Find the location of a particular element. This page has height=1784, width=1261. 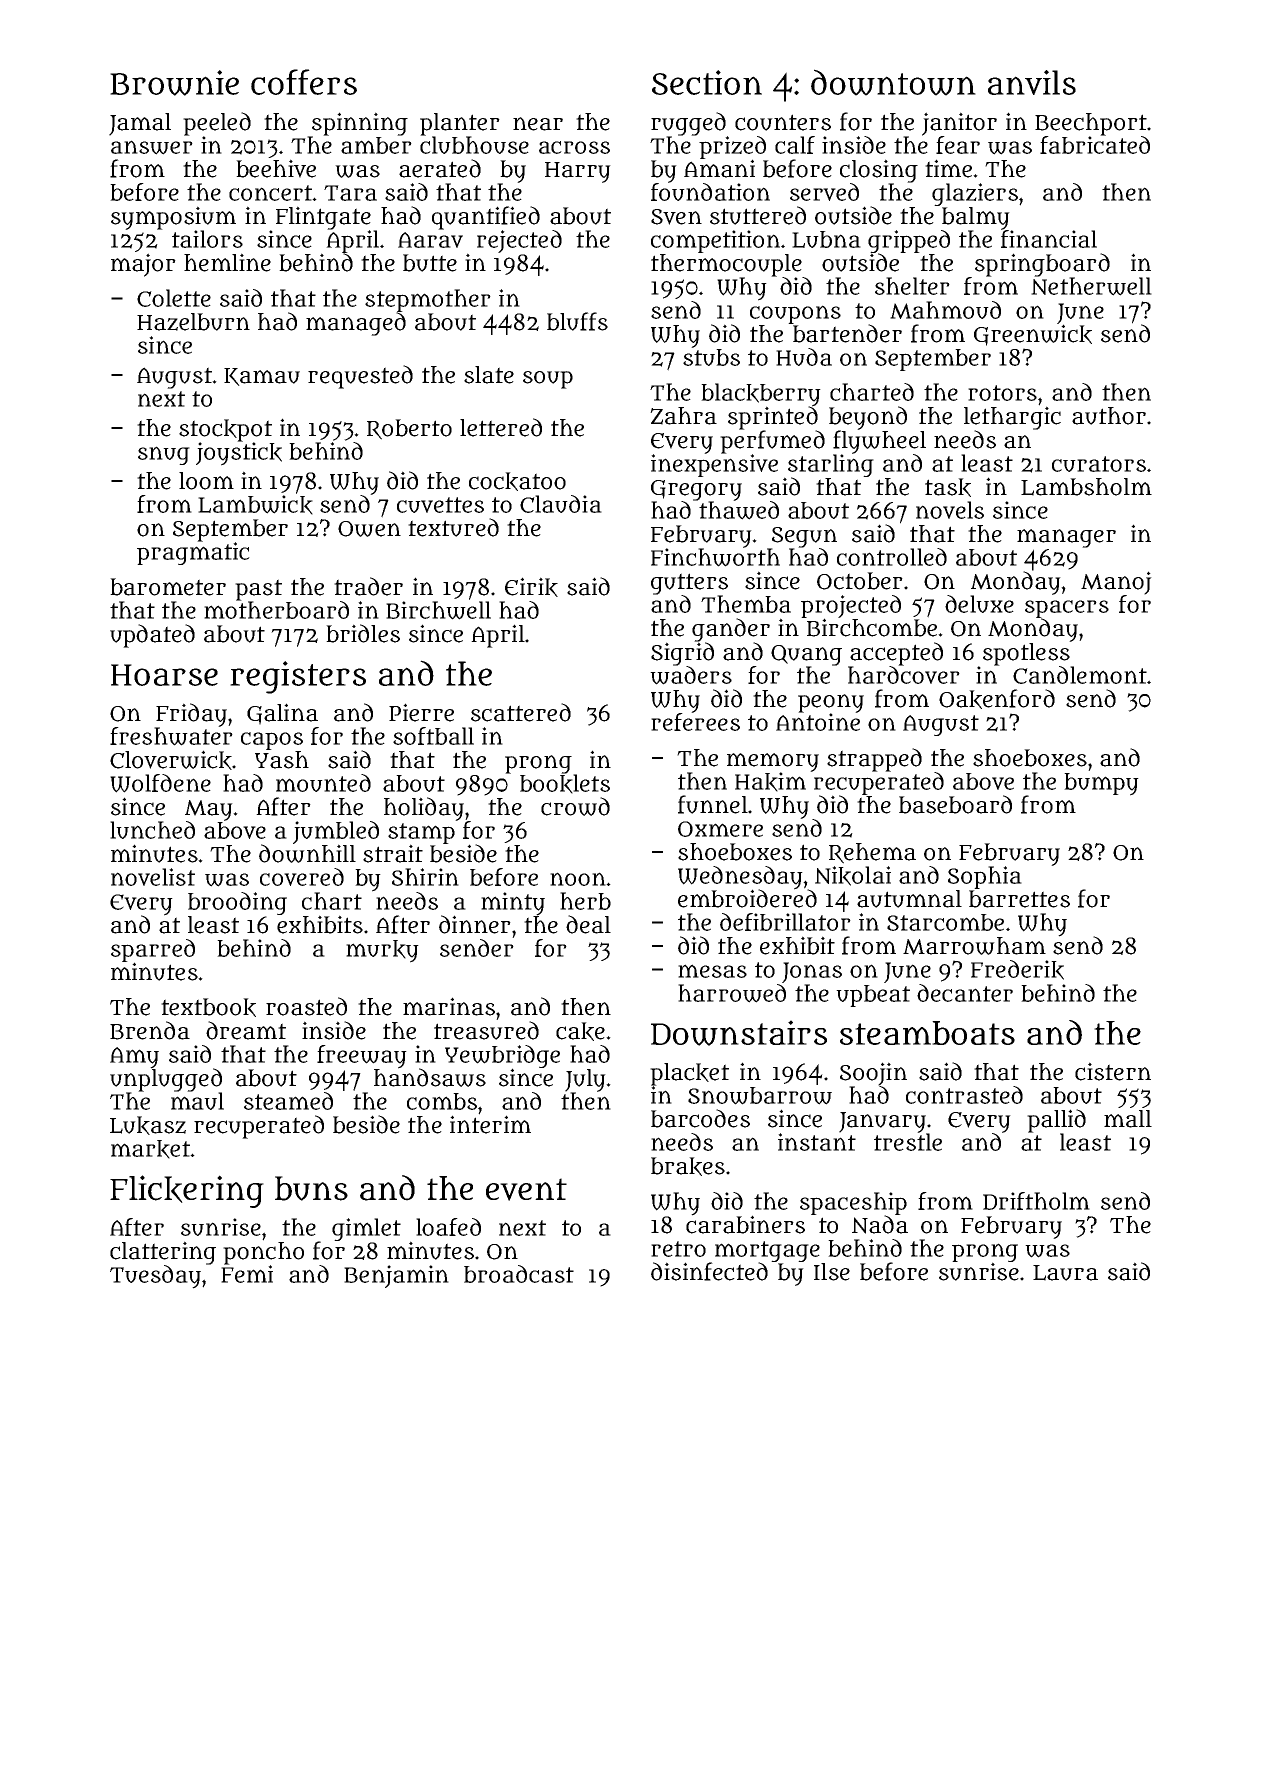

near is located at coordinates (538, 124).
